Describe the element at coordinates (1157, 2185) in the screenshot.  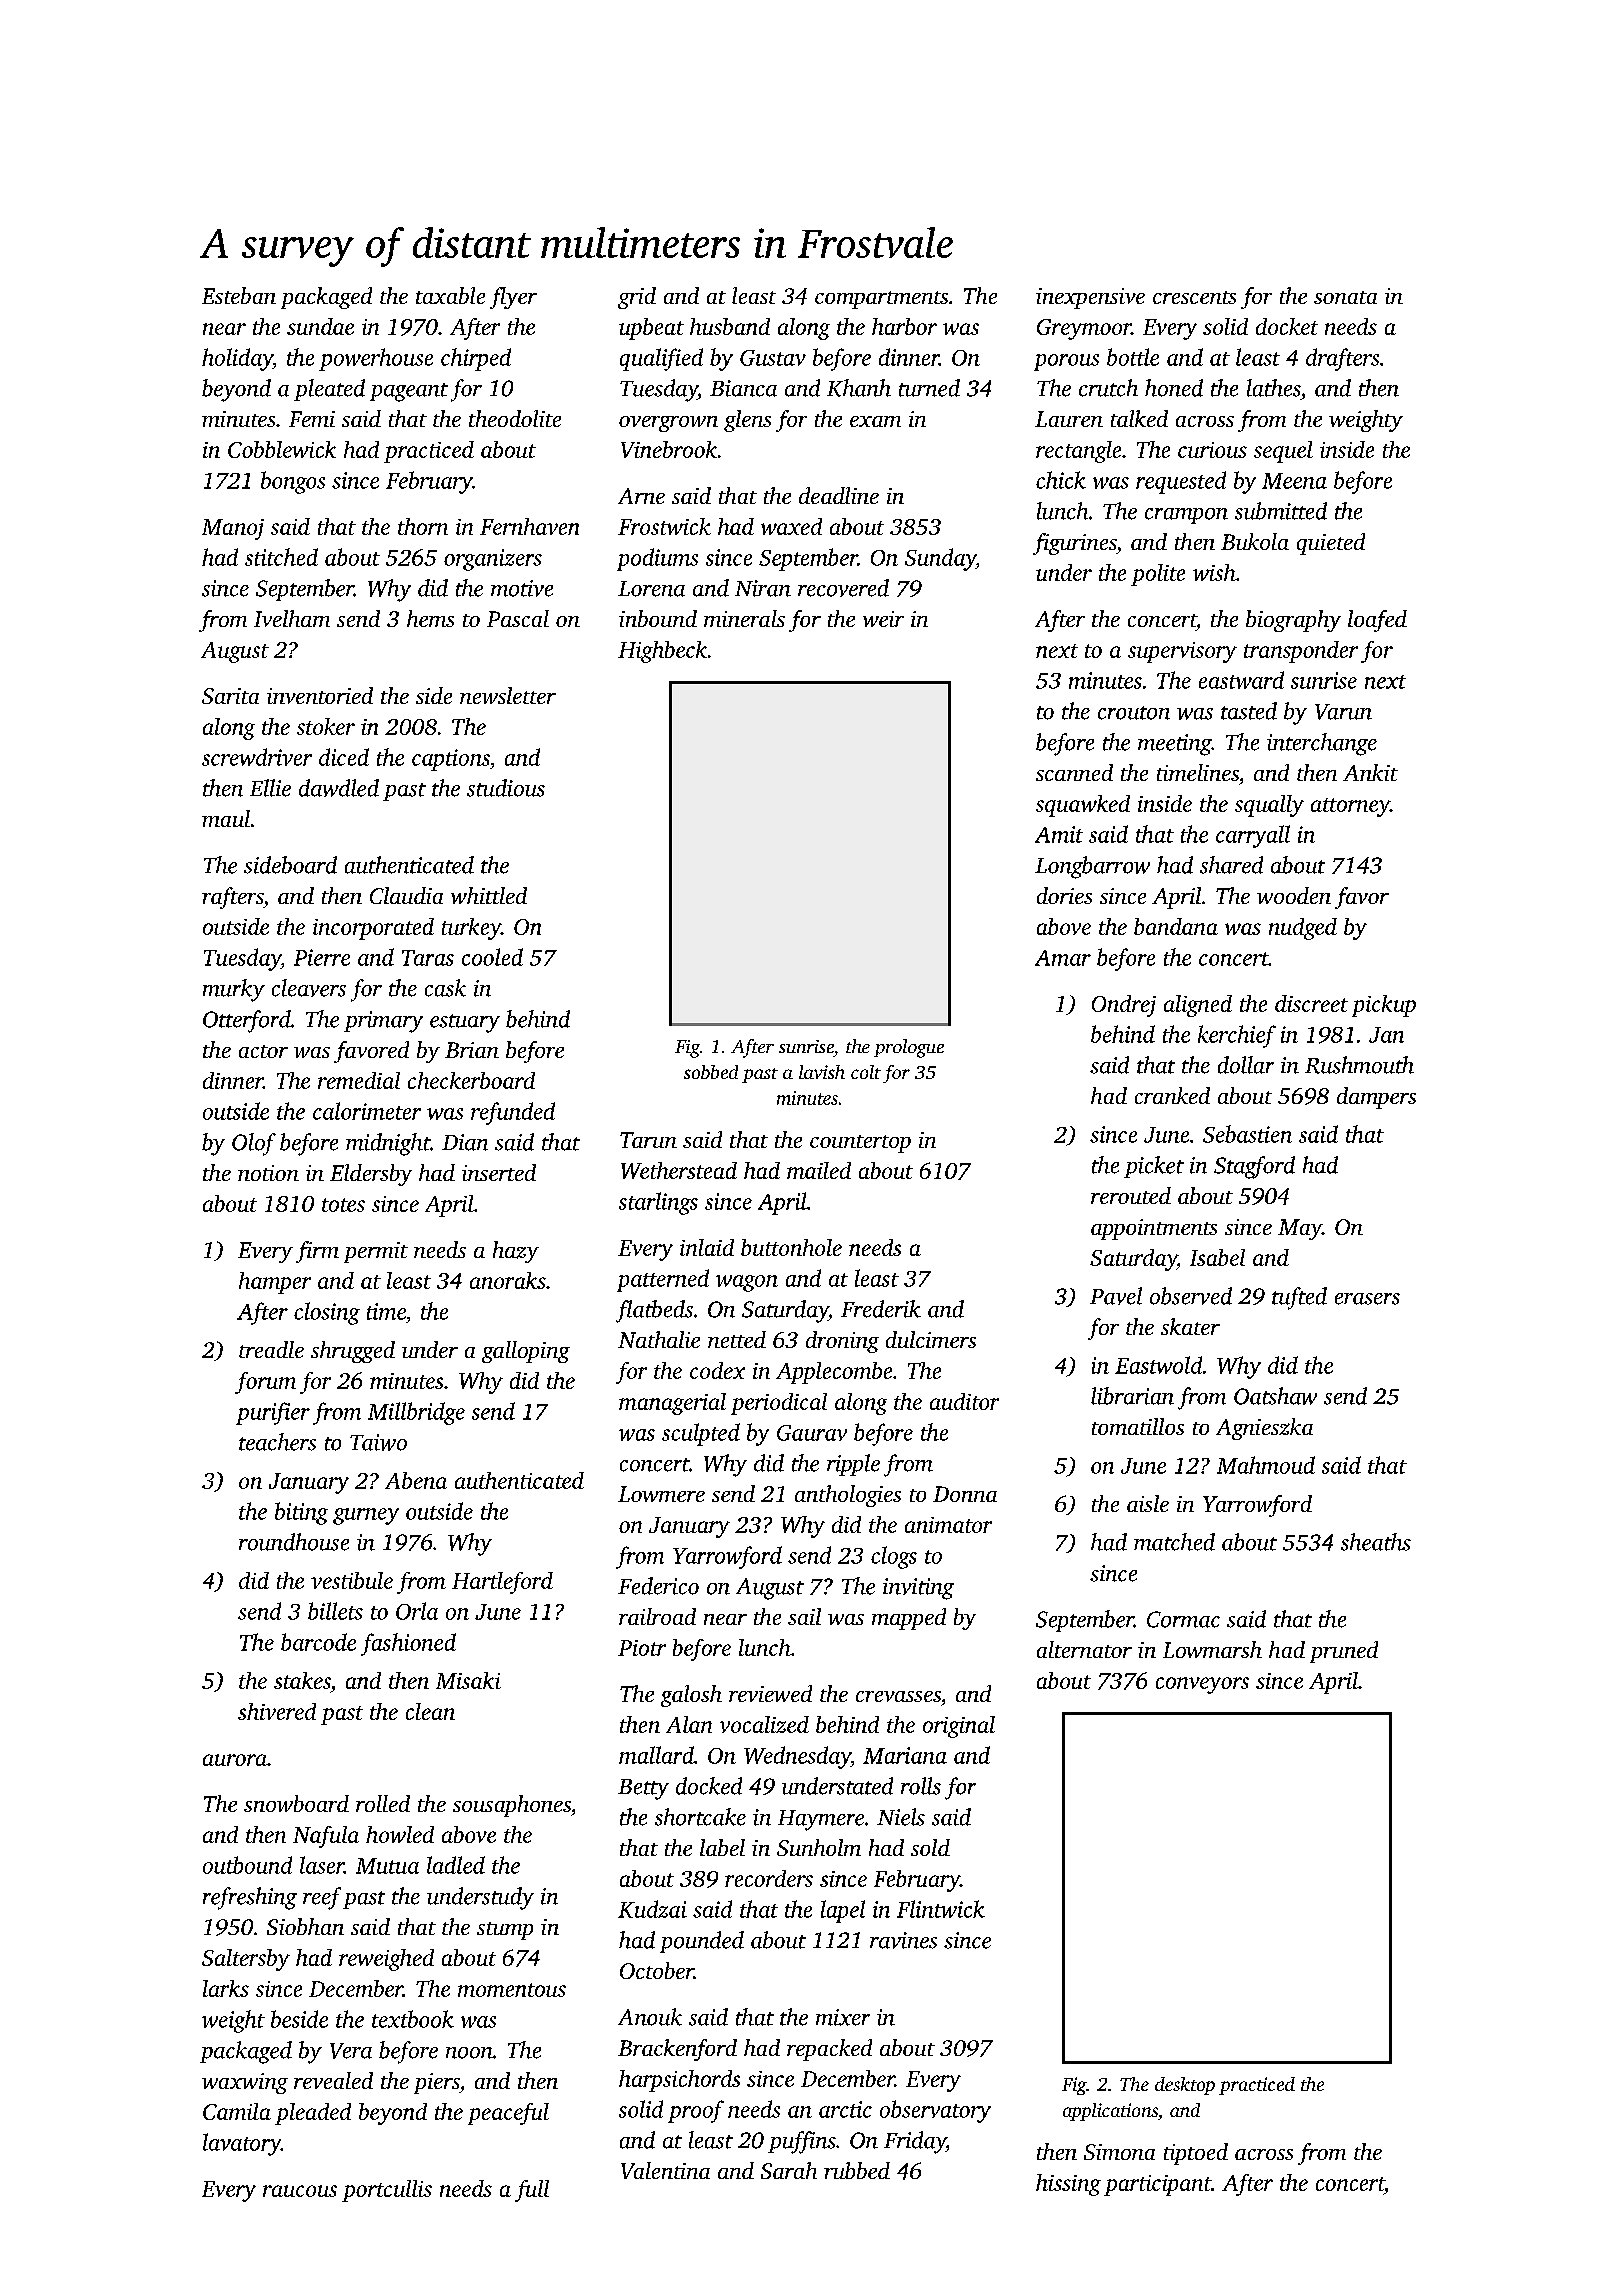
I see `participant` at that location.
